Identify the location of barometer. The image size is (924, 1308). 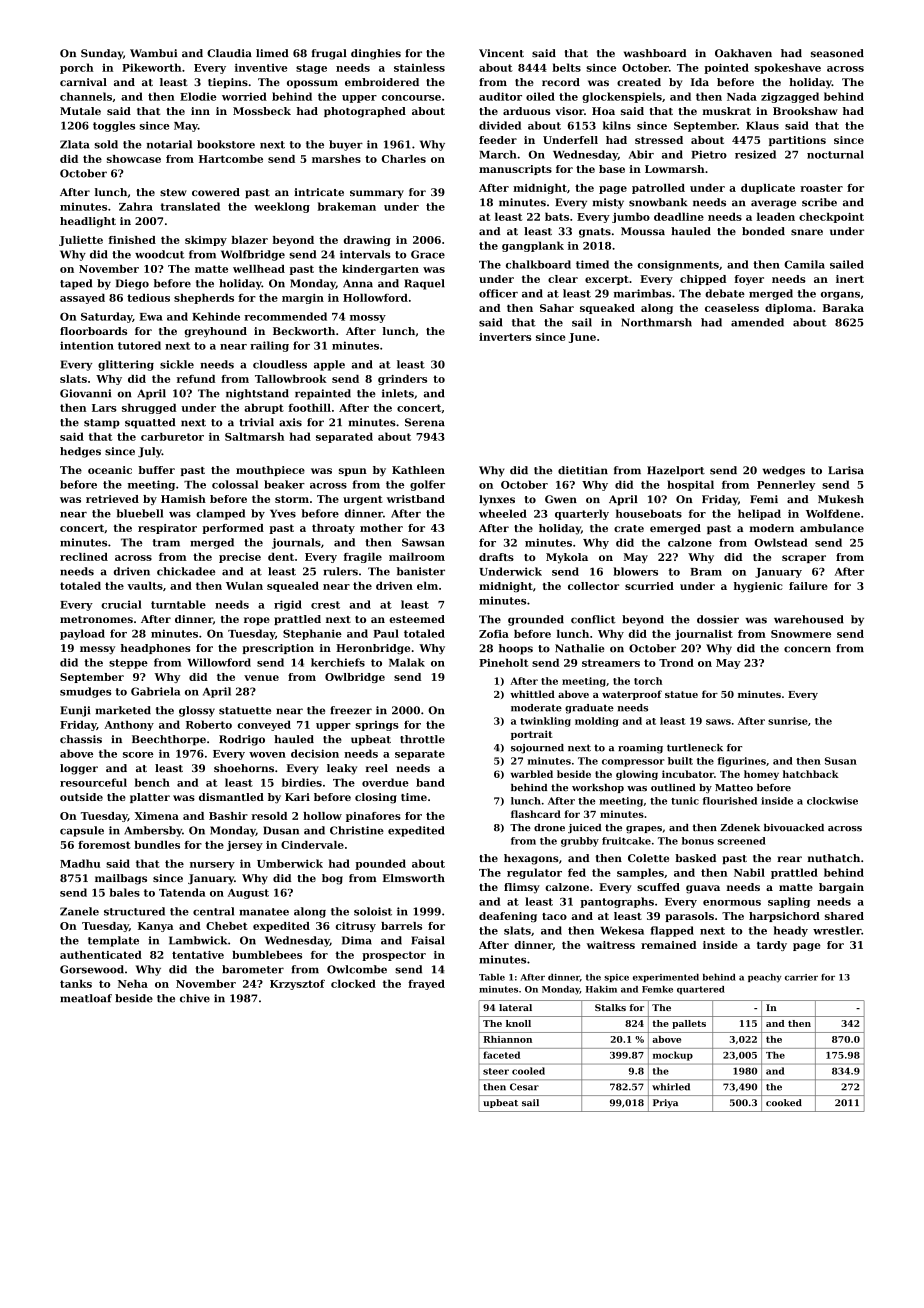
(253, 969).
